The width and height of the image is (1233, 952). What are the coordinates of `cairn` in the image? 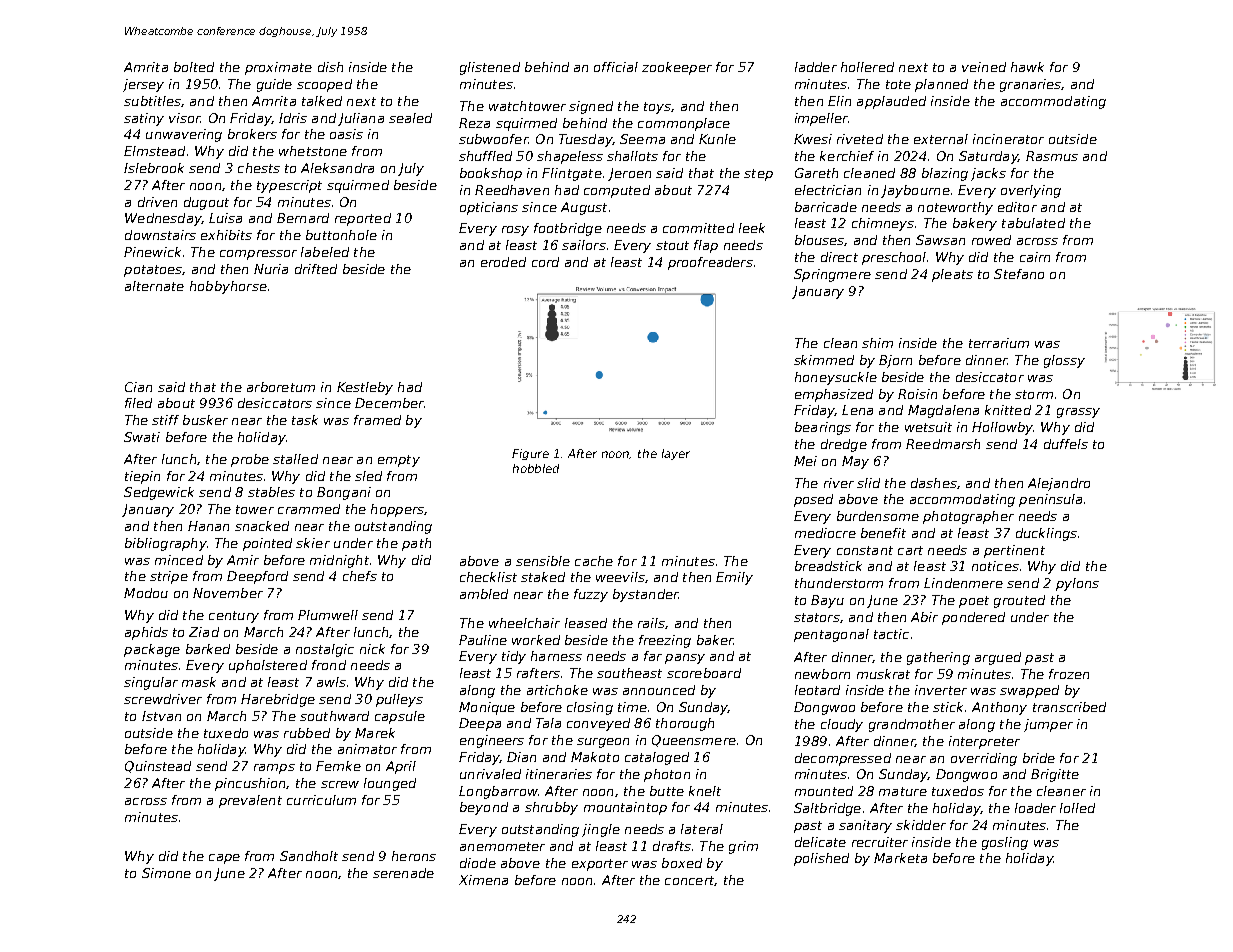 It's located at (1035, 257).
